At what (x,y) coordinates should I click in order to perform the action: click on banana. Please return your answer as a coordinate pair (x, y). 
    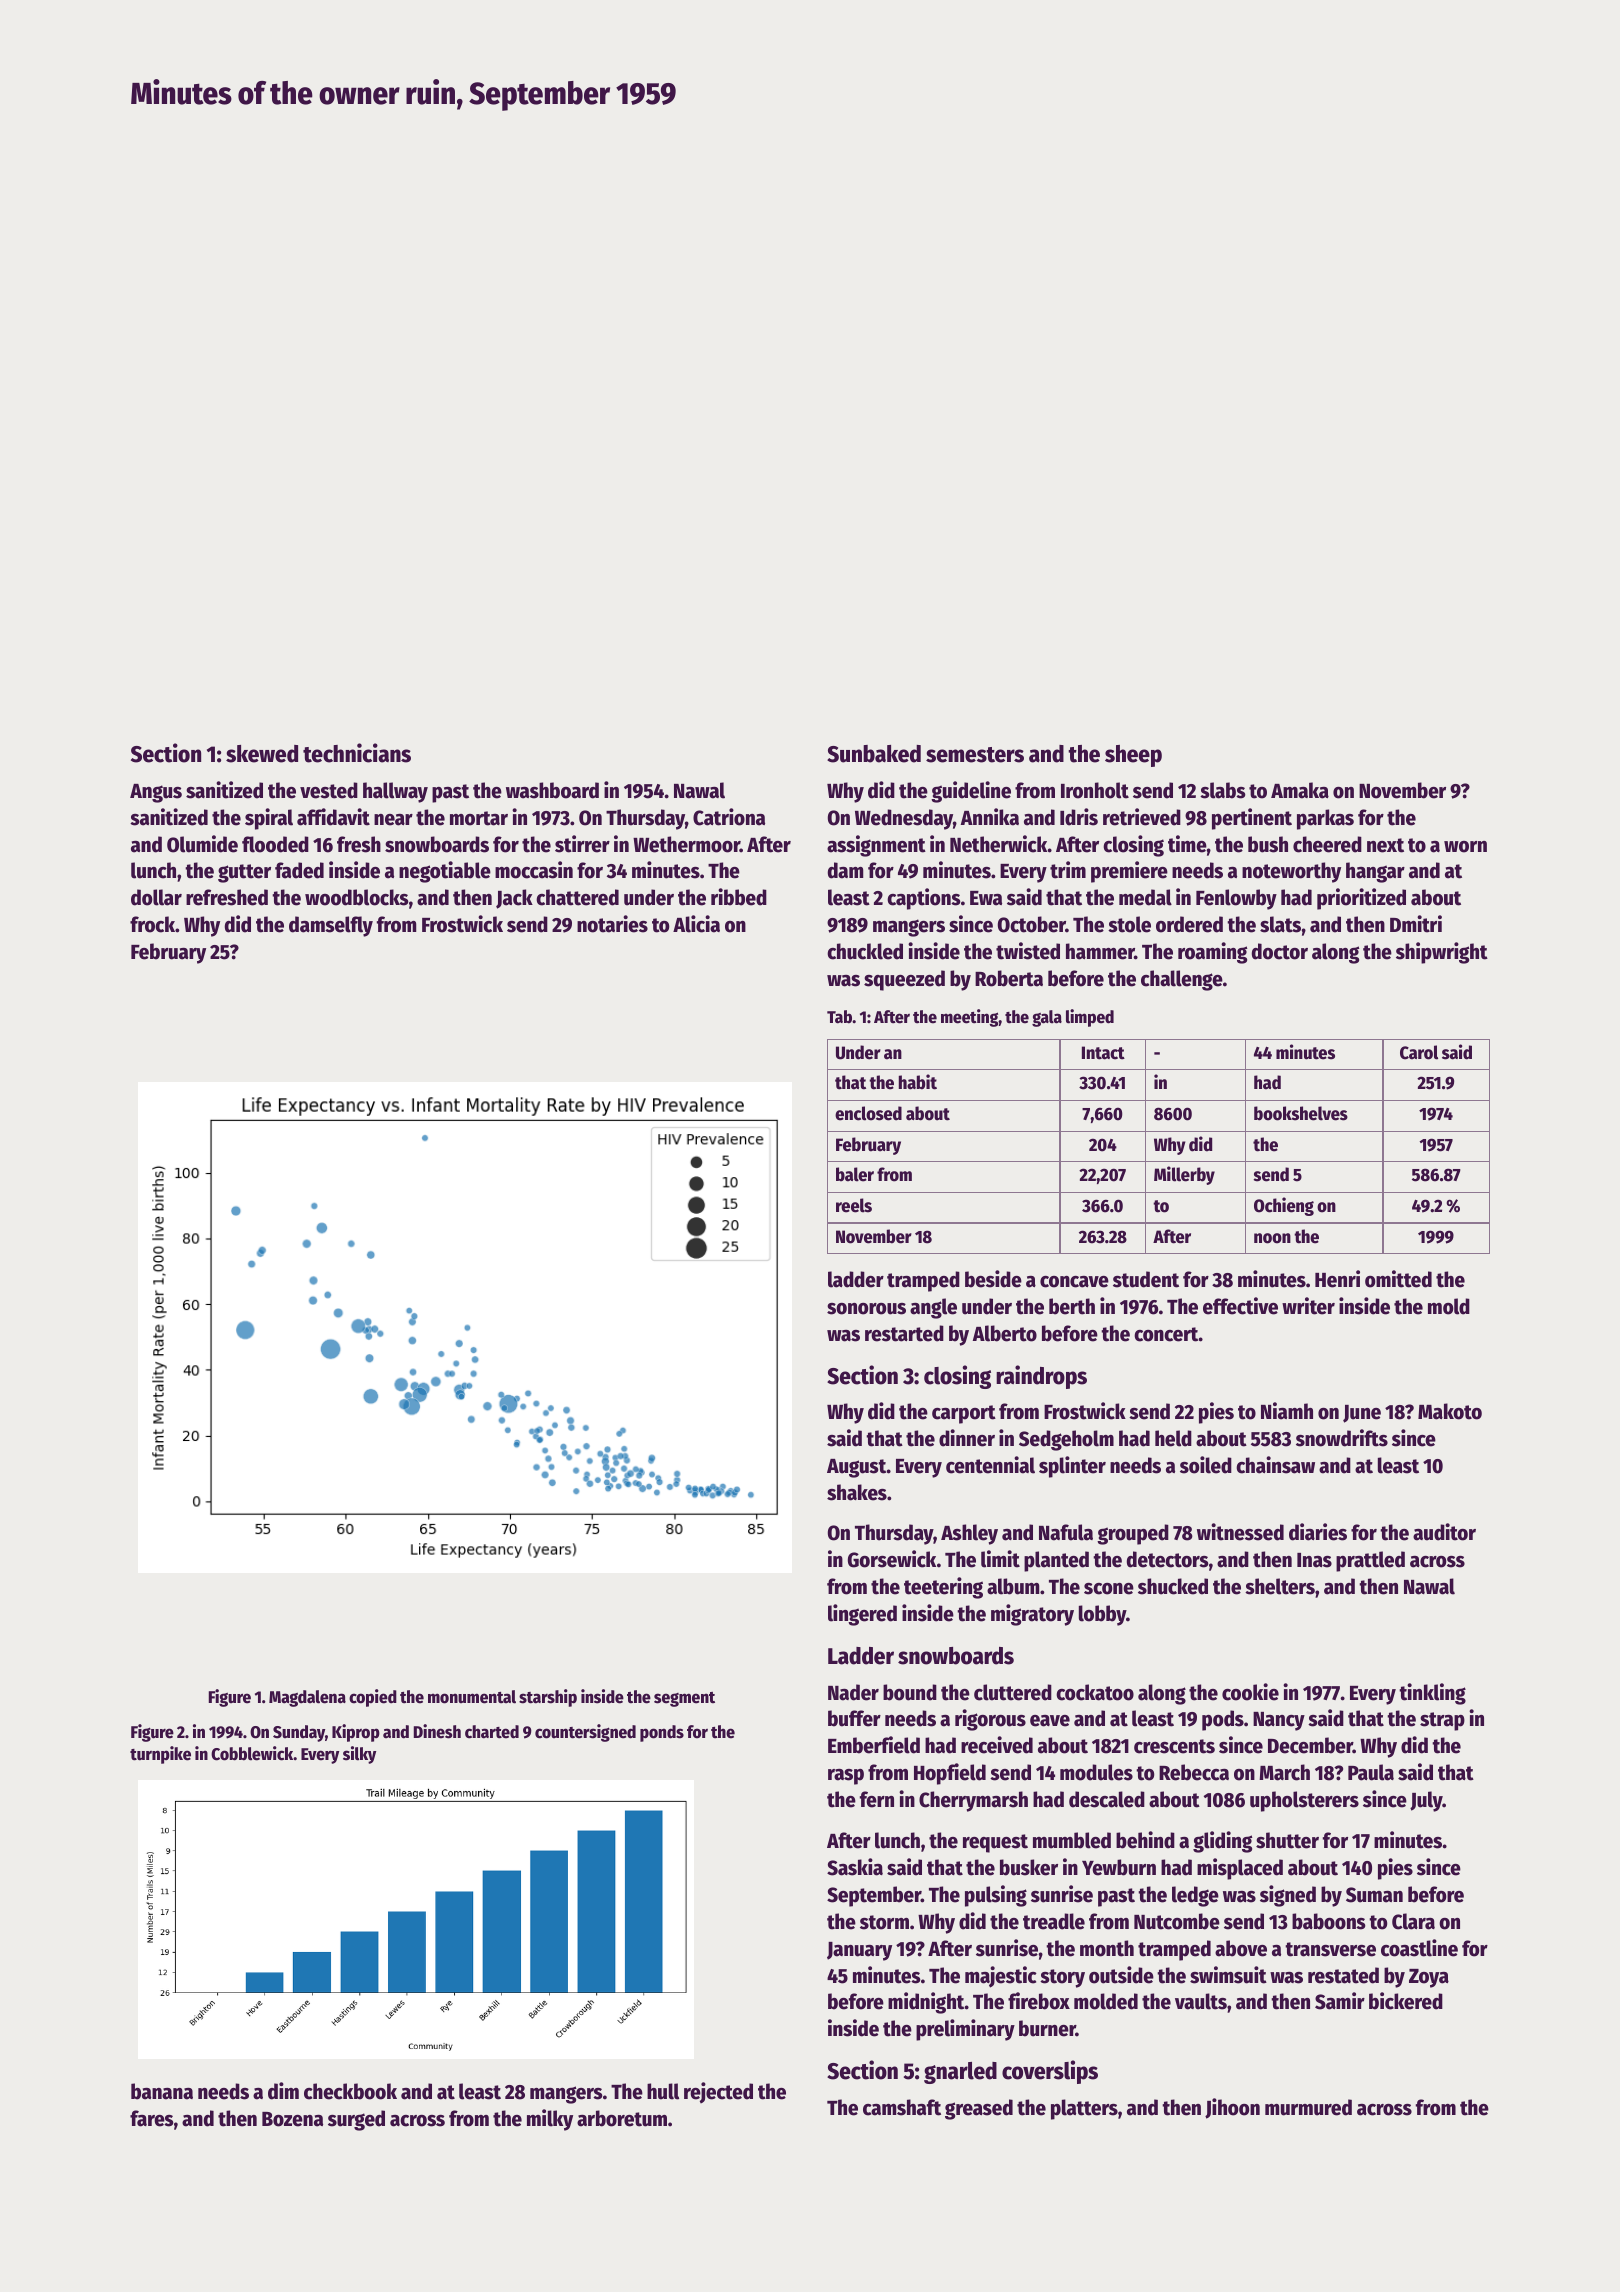
    Looking at the image, I should click on (162, 2091).
